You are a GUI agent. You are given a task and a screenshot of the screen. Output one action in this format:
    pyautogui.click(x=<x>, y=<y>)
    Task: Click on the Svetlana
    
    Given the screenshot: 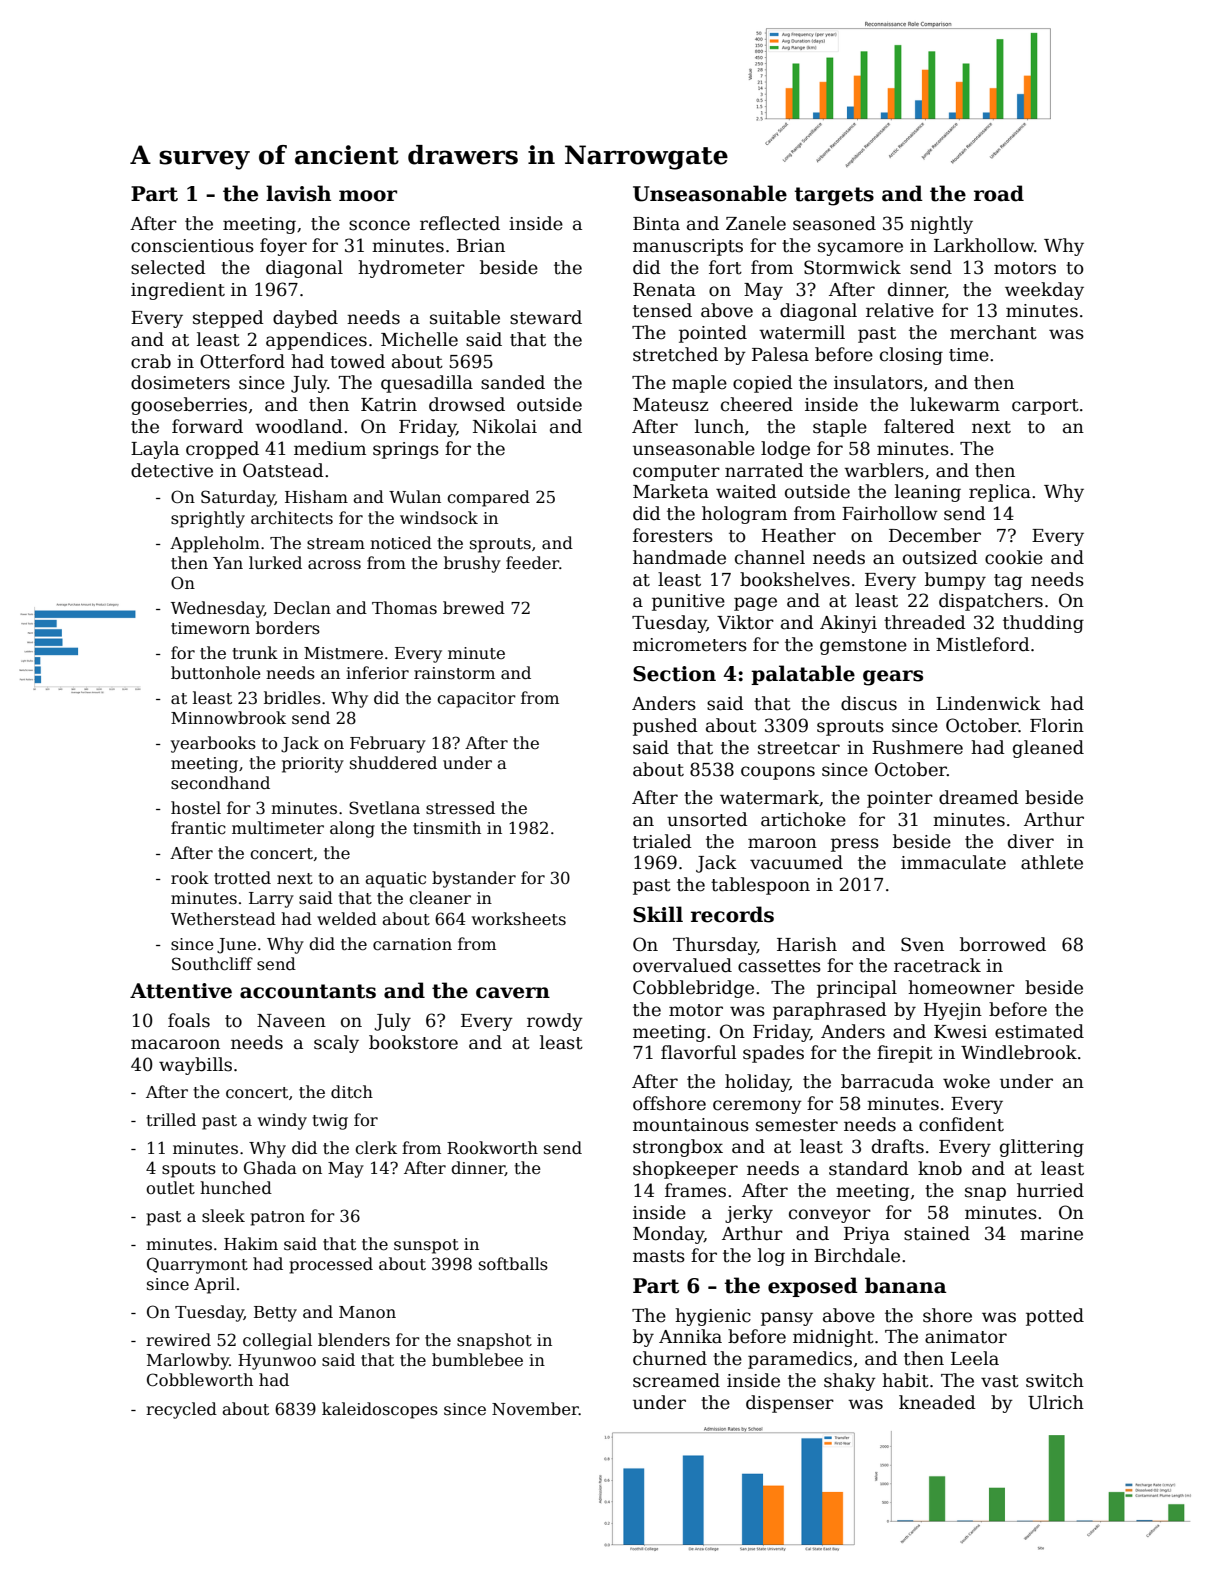 What is the action you would take?
    pyautogui.click(x=384, y=808)
